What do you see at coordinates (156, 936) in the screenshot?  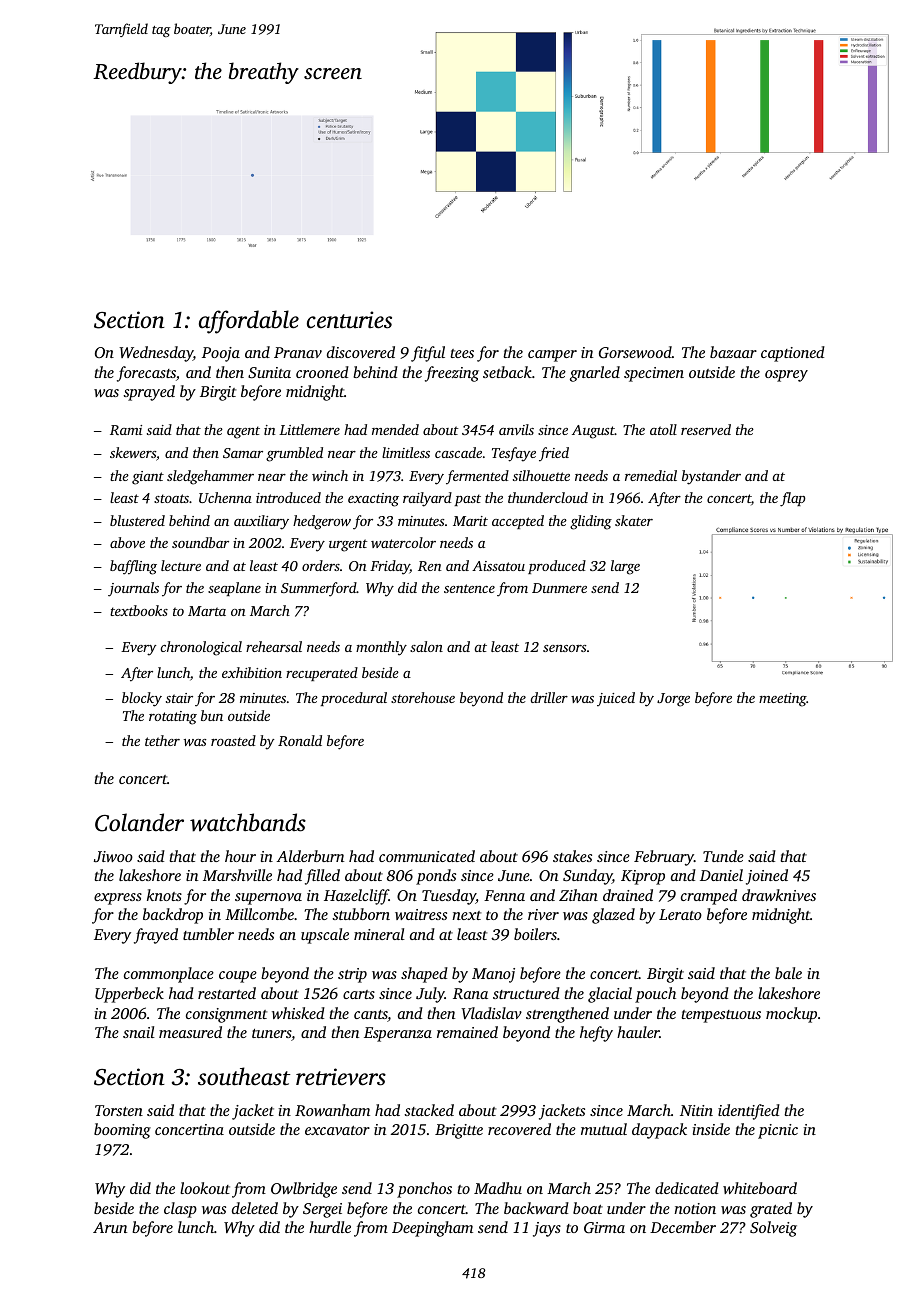 I see `frayed` at bounding box center [156, 936].
